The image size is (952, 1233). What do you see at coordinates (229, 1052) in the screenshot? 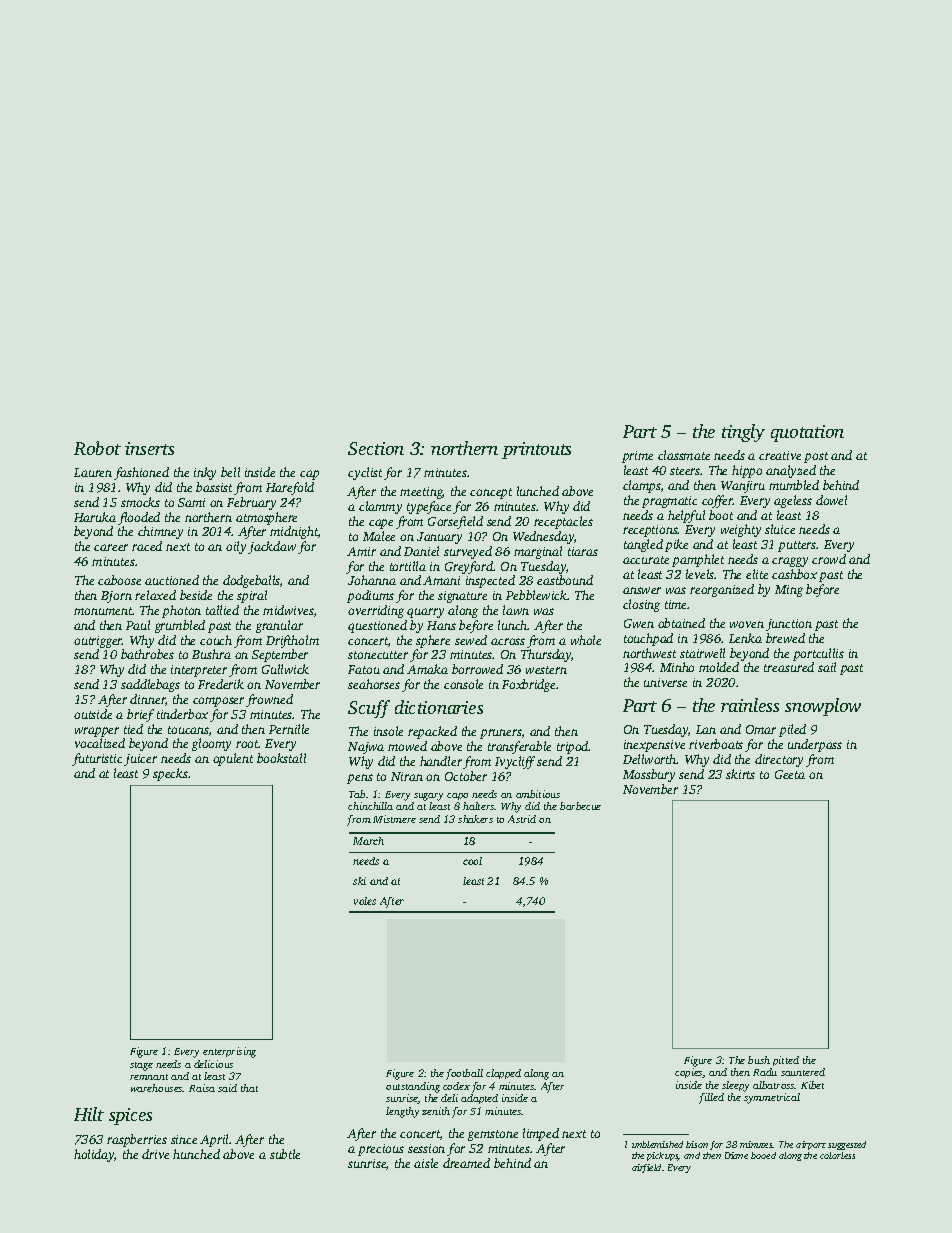
I see `enterprising` at bounding box center [229, 1052].
